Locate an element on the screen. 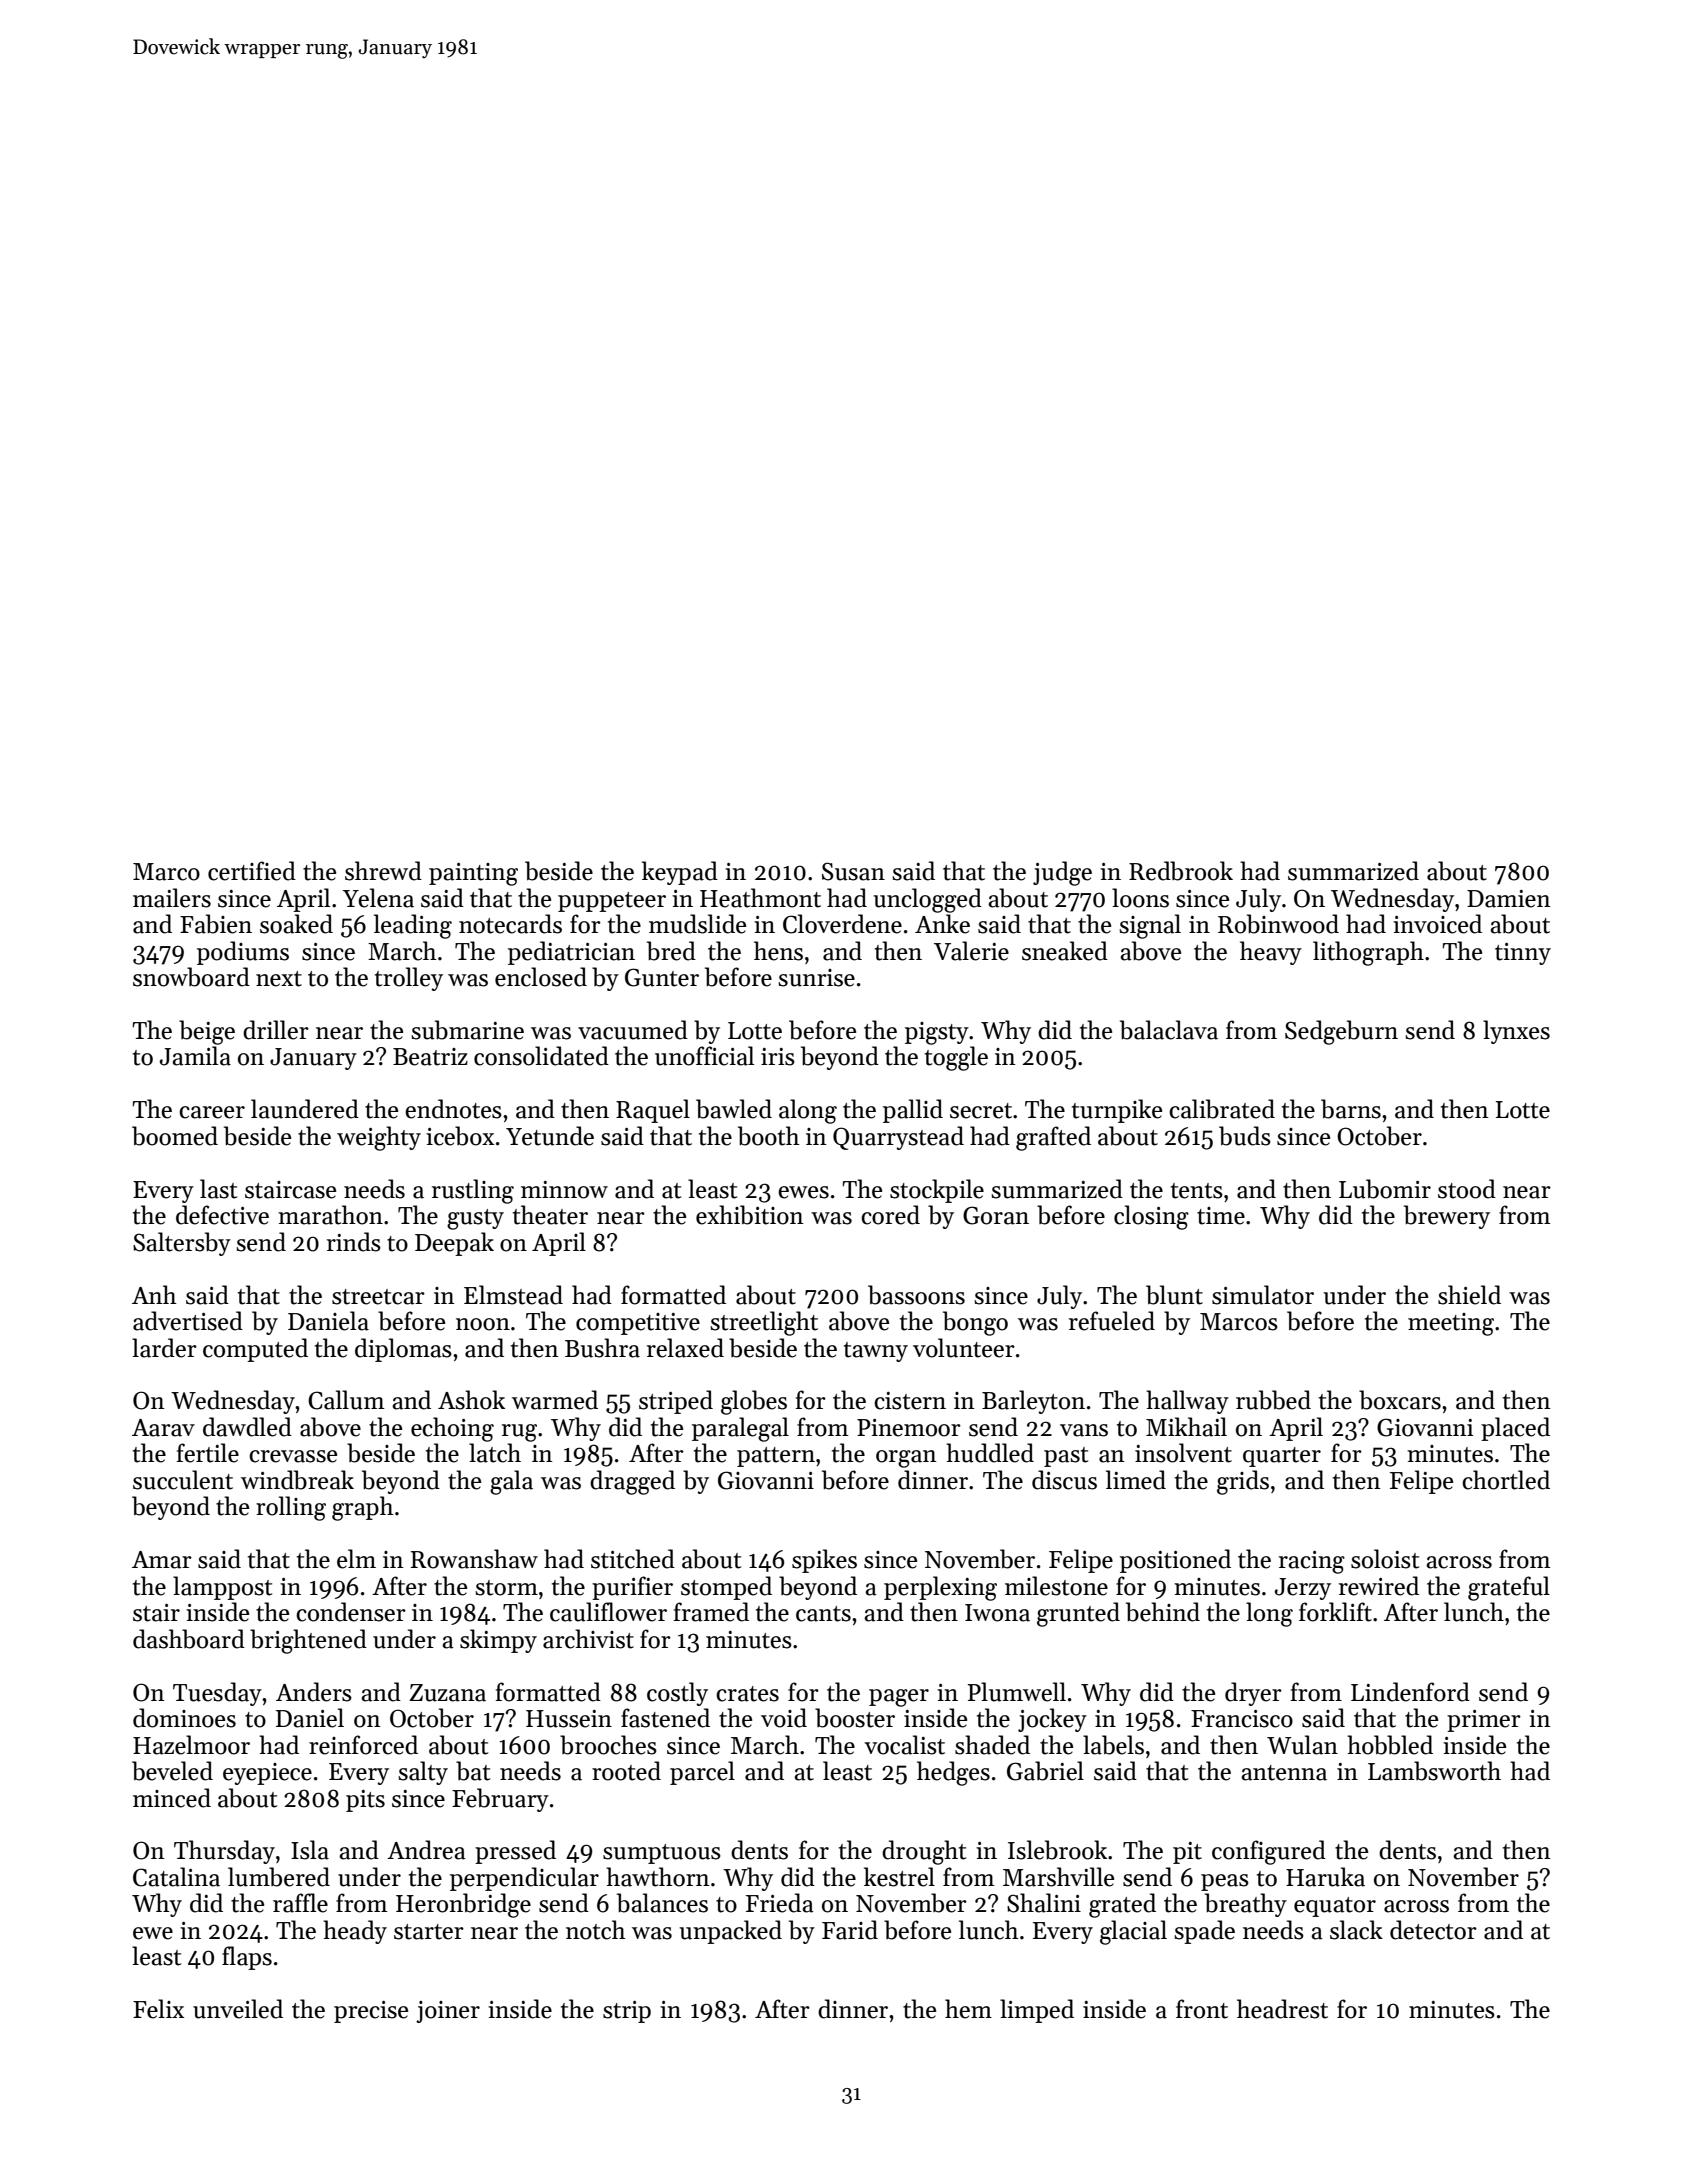 The image size is (1683, 2178). Zuzana is located at coordinates (447, 1693).
